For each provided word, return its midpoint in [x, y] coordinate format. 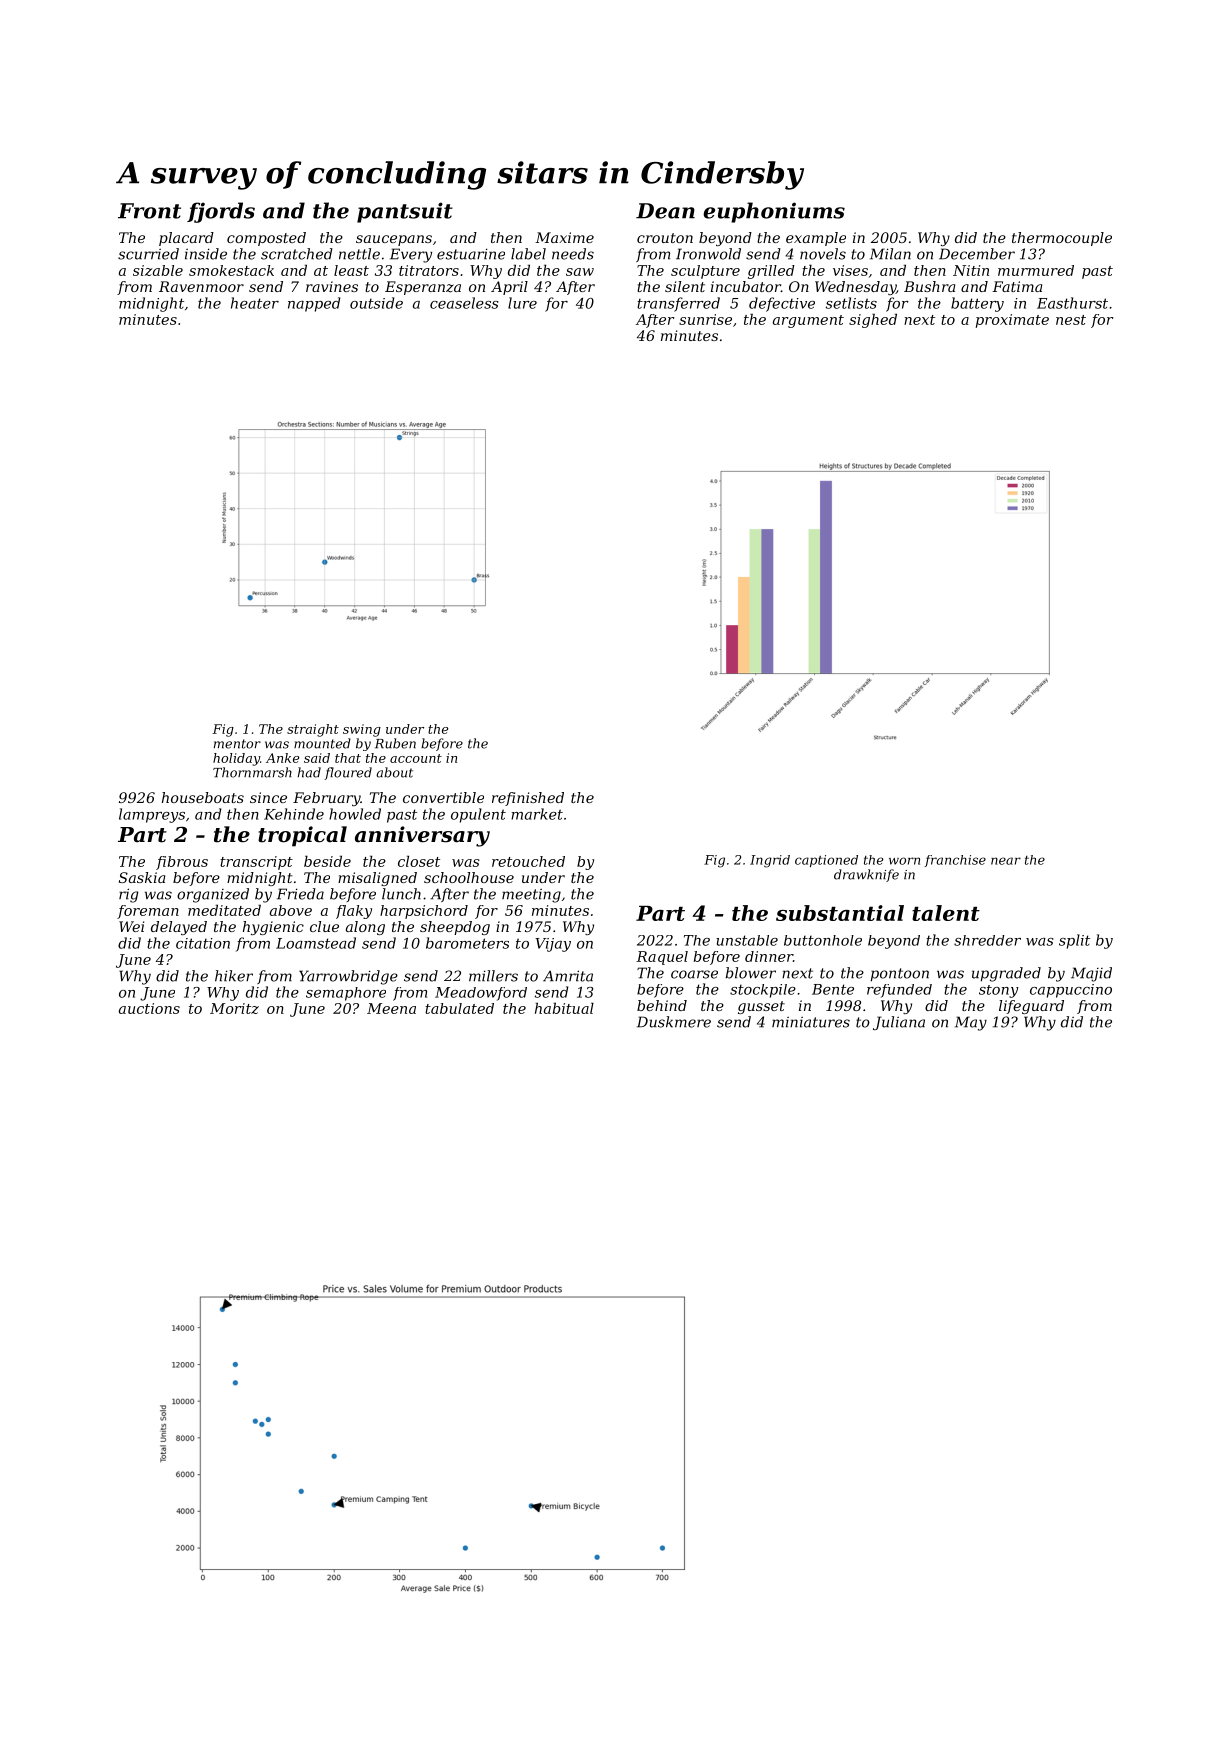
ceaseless [464, 303]
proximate [1012, 321]
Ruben [395, 743]
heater [255, 303]
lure [522, 303]
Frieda [300, 894]
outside [376, 303]
